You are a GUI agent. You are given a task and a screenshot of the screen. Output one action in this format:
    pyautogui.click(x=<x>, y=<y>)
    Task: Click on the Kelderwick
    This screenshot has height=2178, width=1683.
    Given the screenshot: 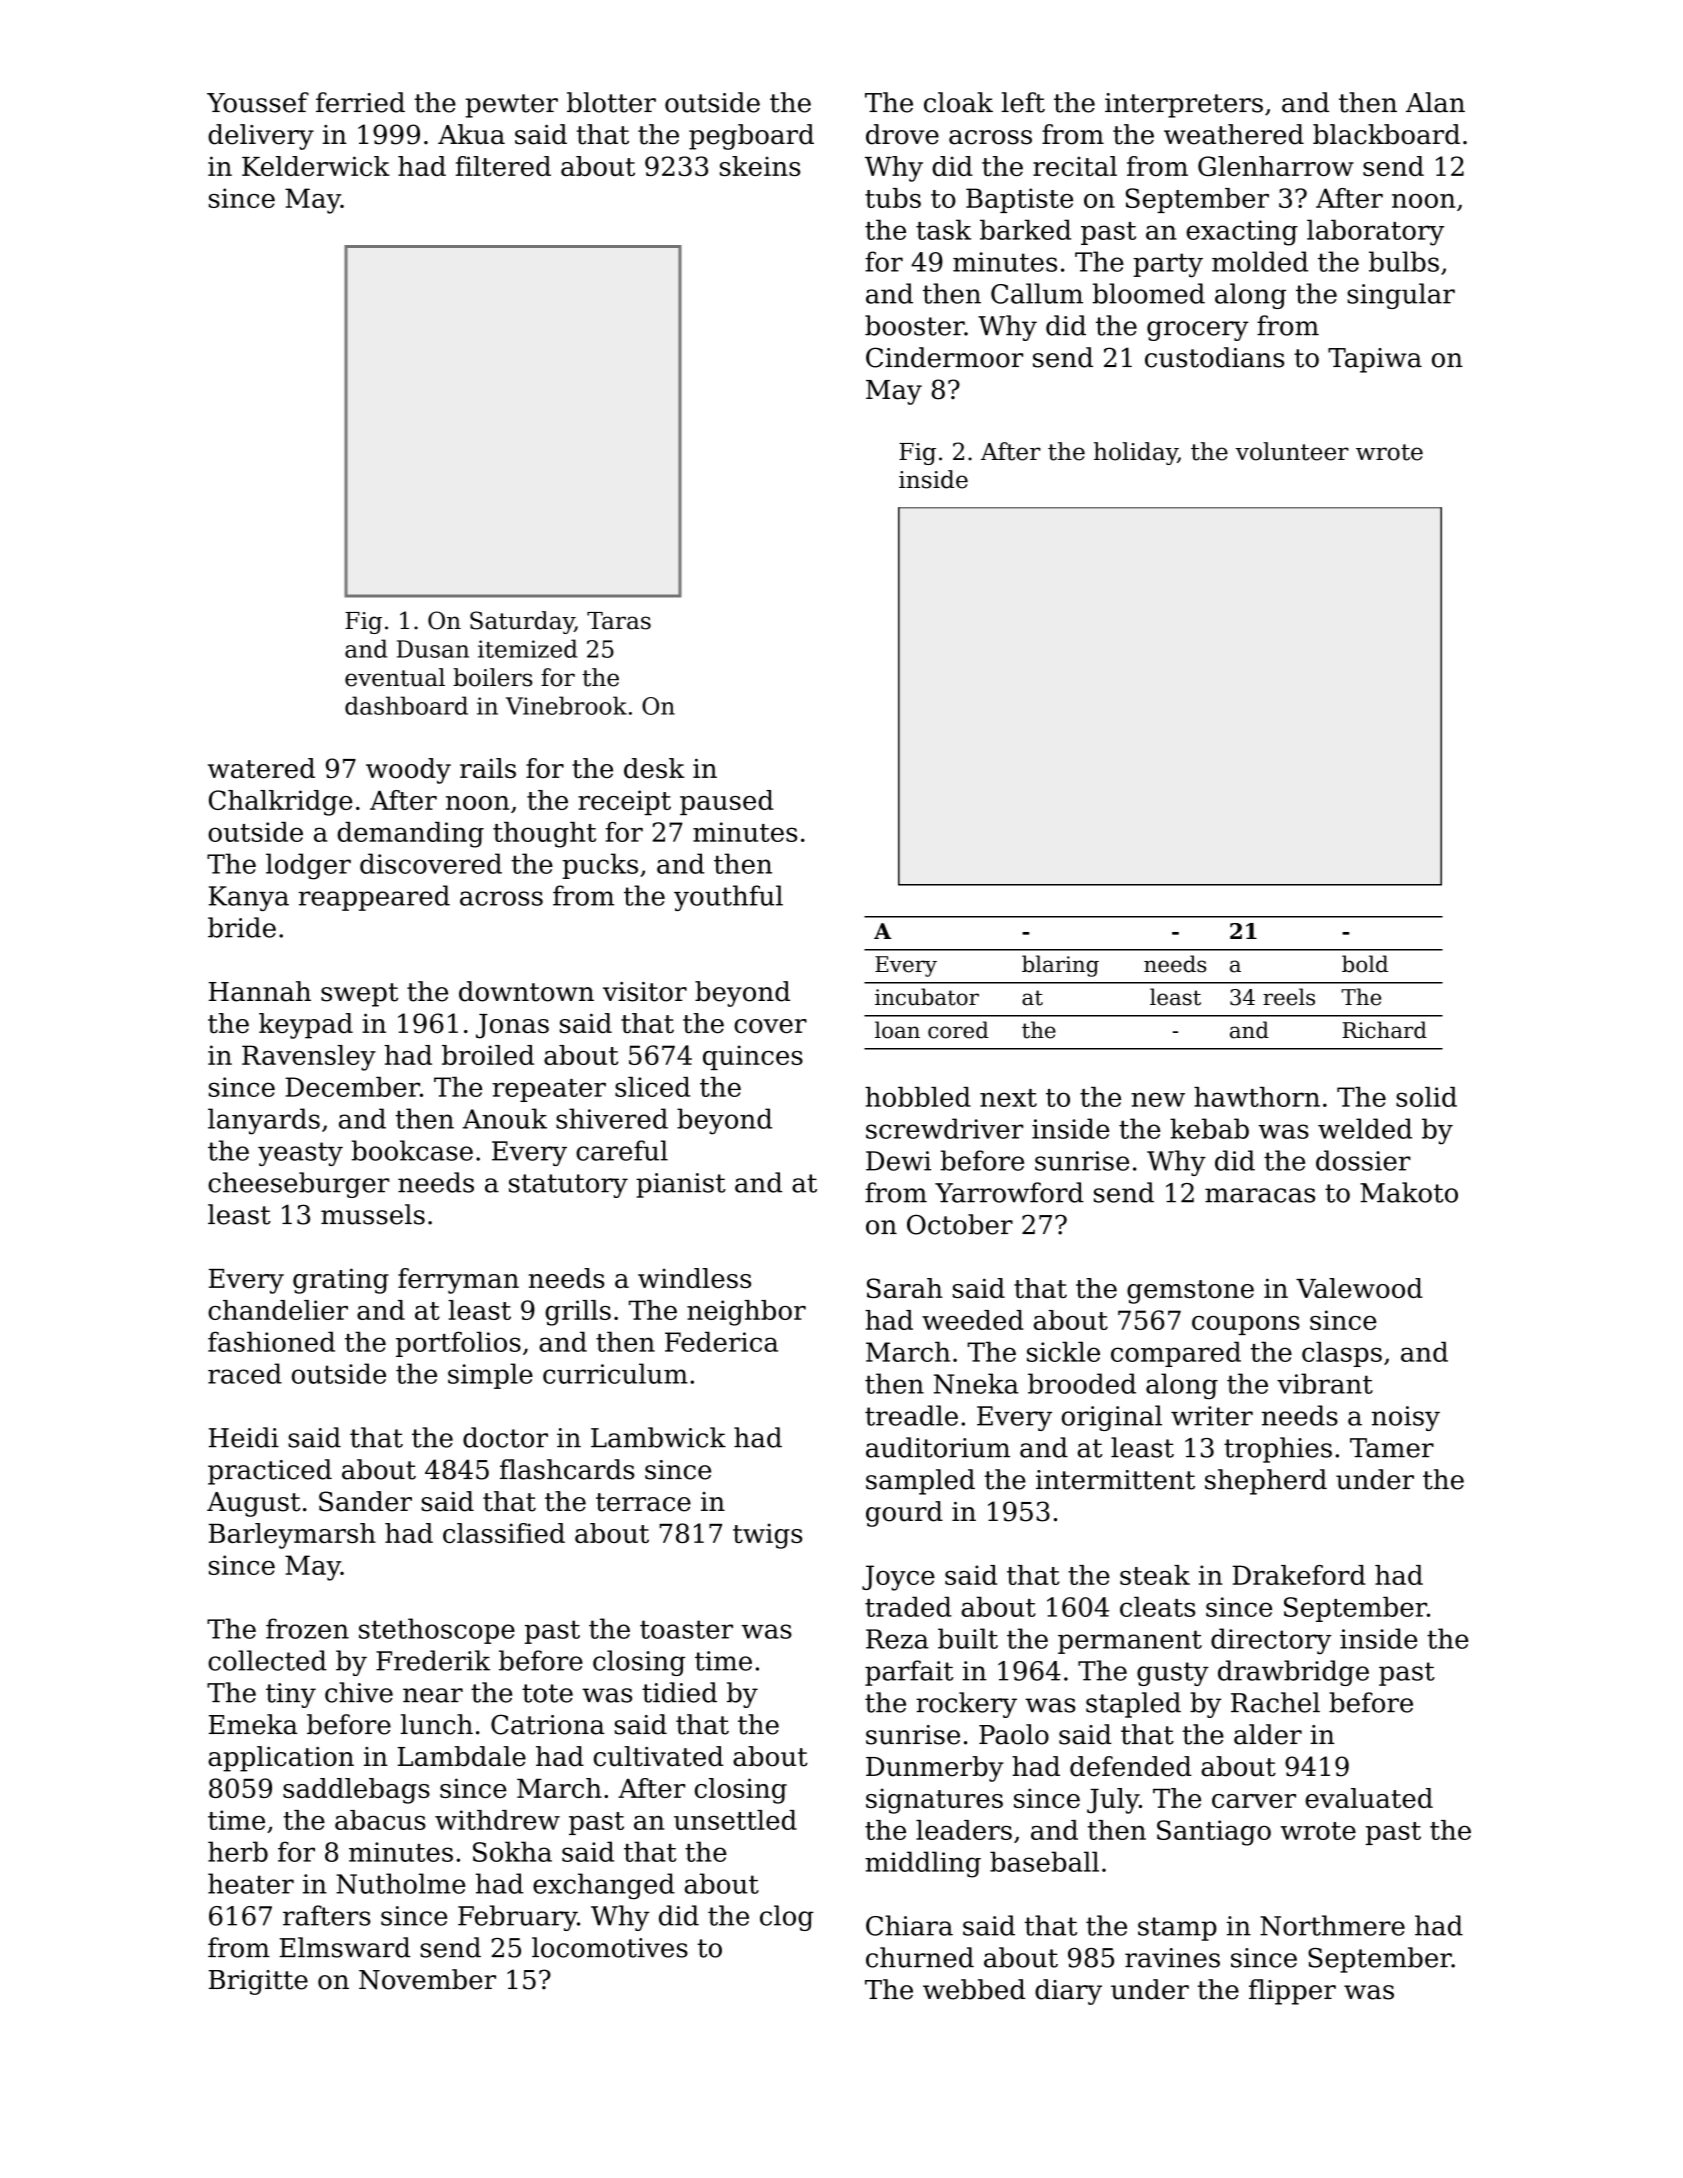 What is the action you would take?
    pyautogui.click(x=316, y=166)
